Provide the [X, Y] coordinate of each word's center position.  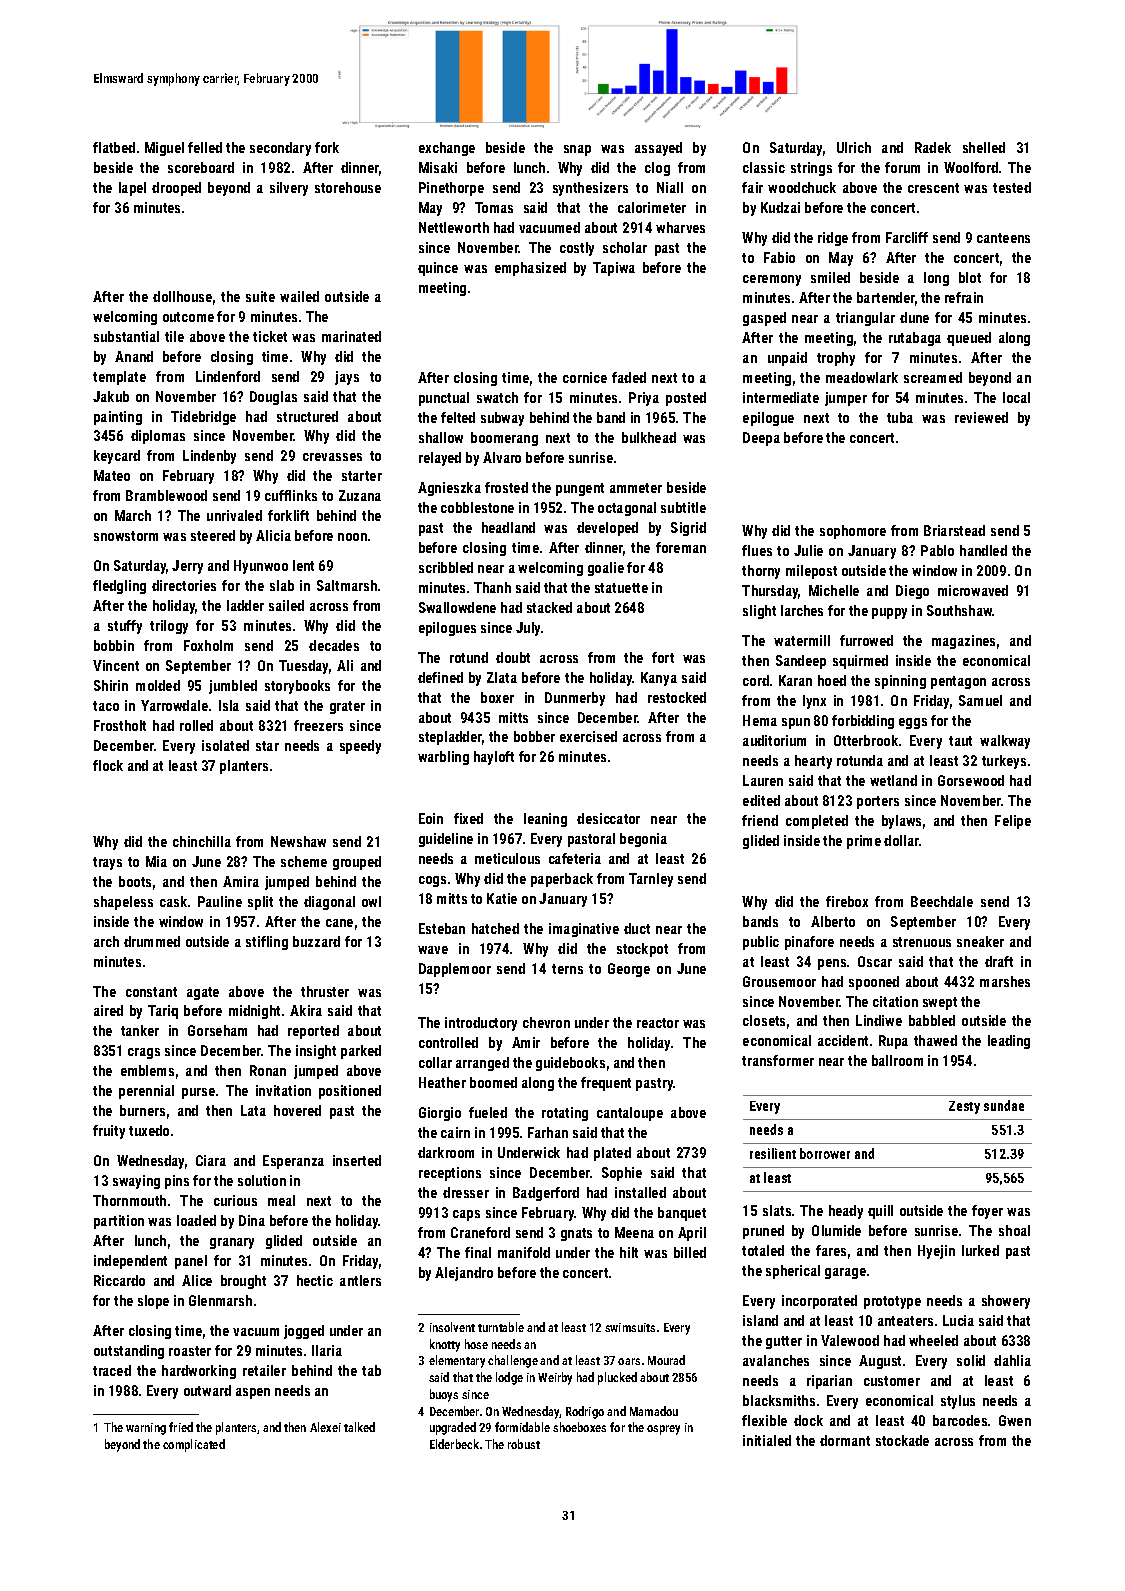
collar [435, 1062]
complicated [194, 1445]
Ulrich [854, 147]
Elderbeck [454, 1444]
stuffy [125, 627]
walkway [1005, 742]
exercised [588, 736]
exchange [447, 149]
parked [361, 1052]
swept [940, 1003]
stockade [902, 1440]
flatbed [114, 147]
